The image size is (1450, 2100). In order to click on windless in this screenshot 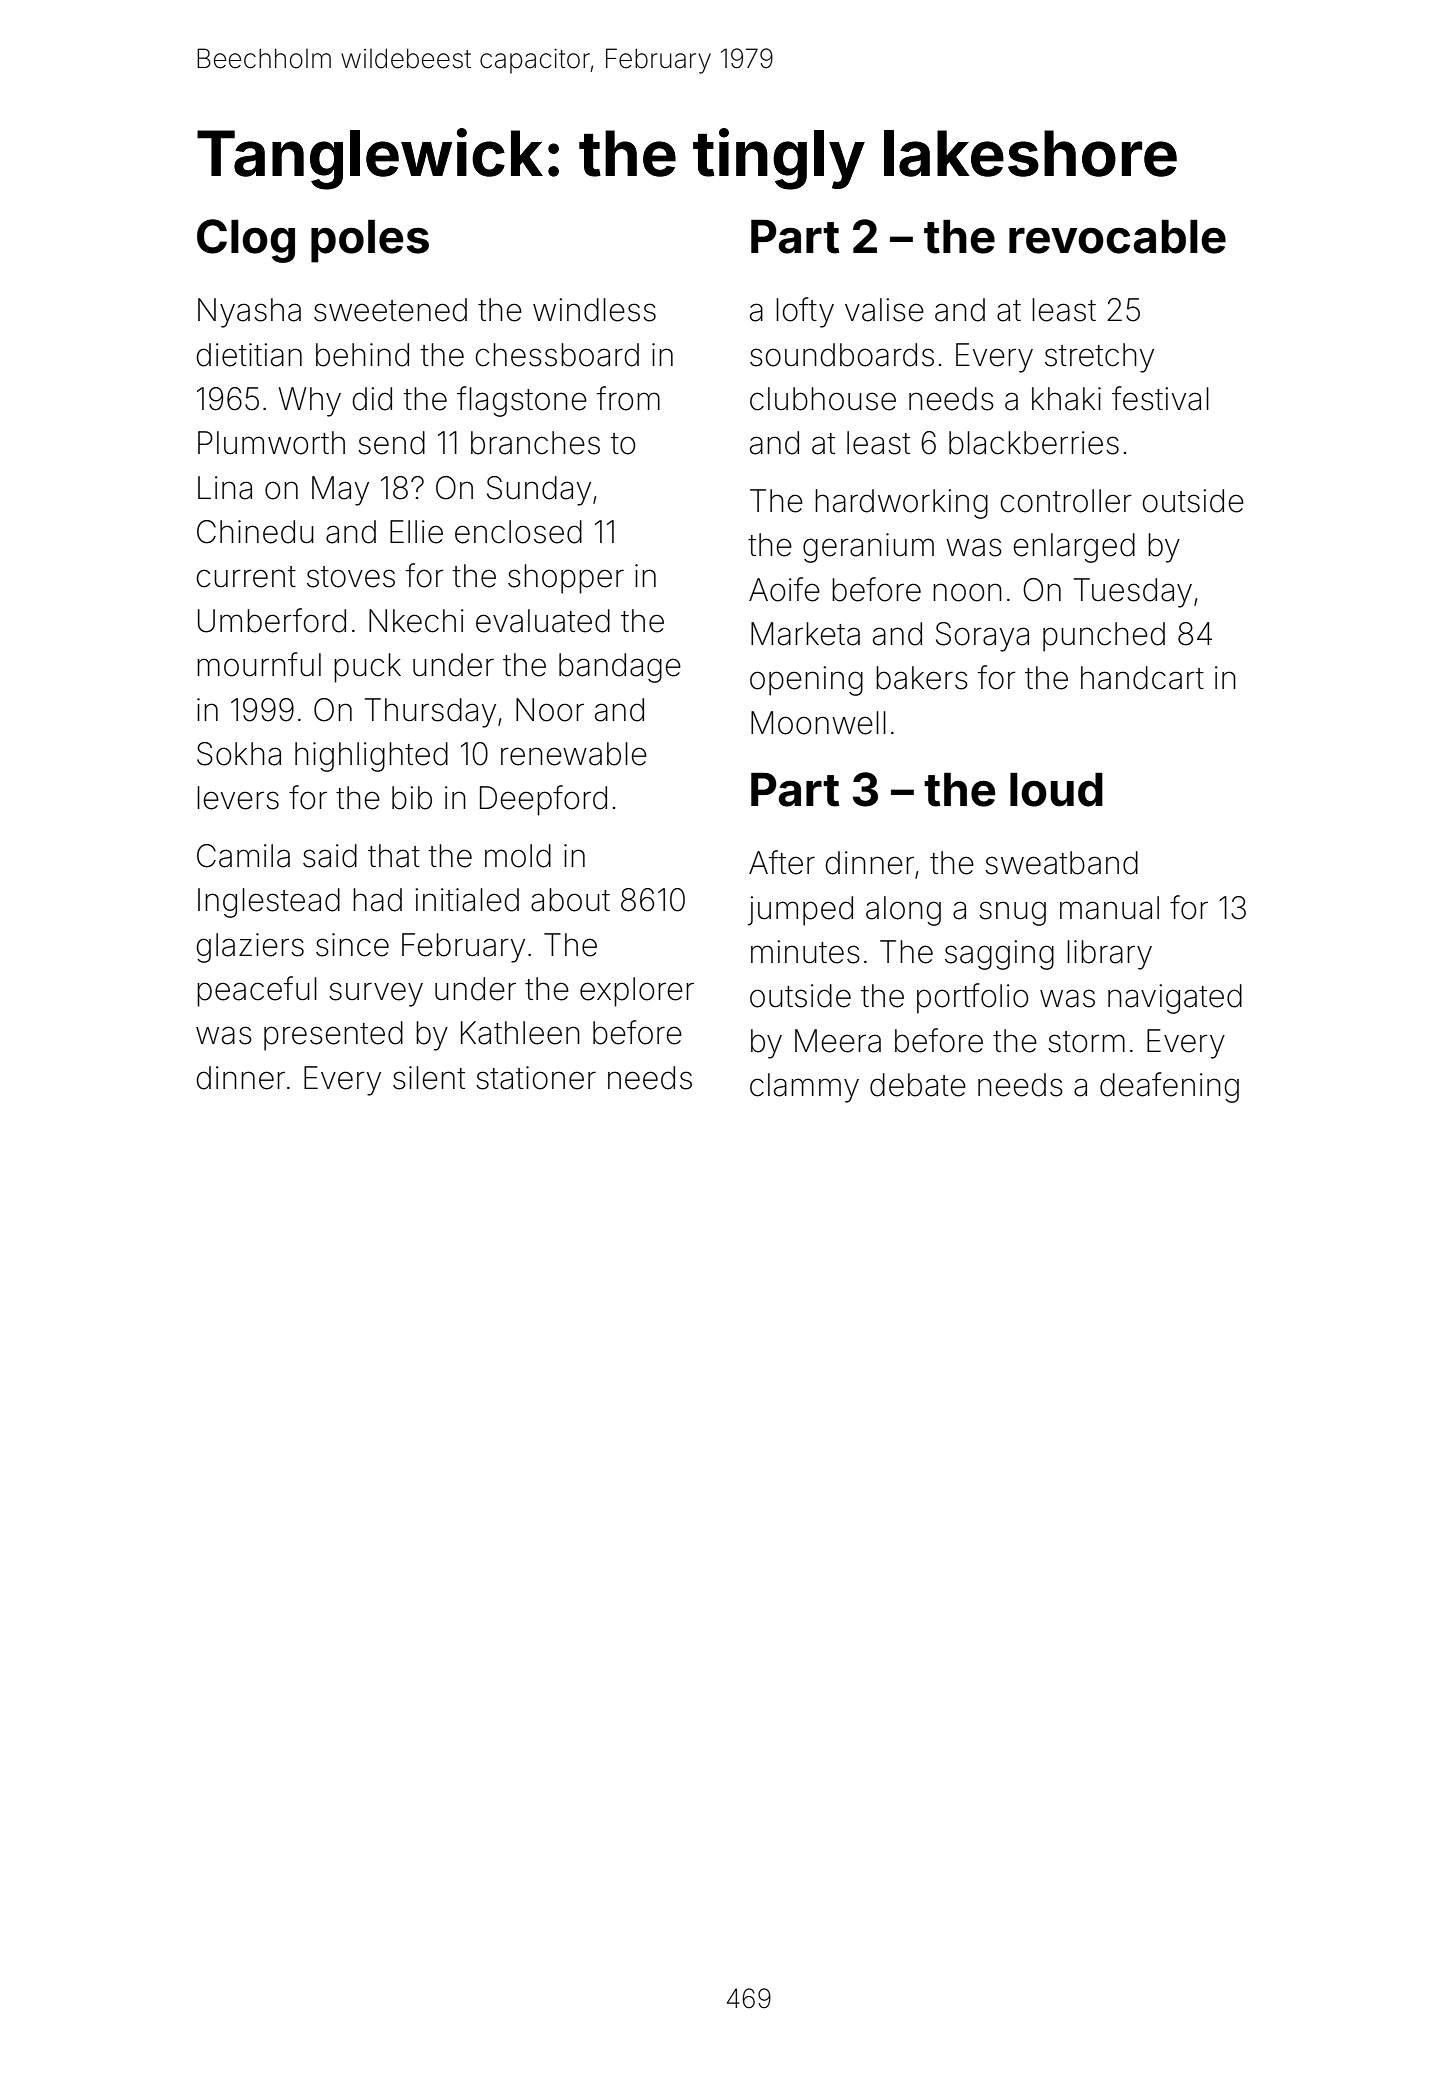, I will do `click(594, 310)`.
